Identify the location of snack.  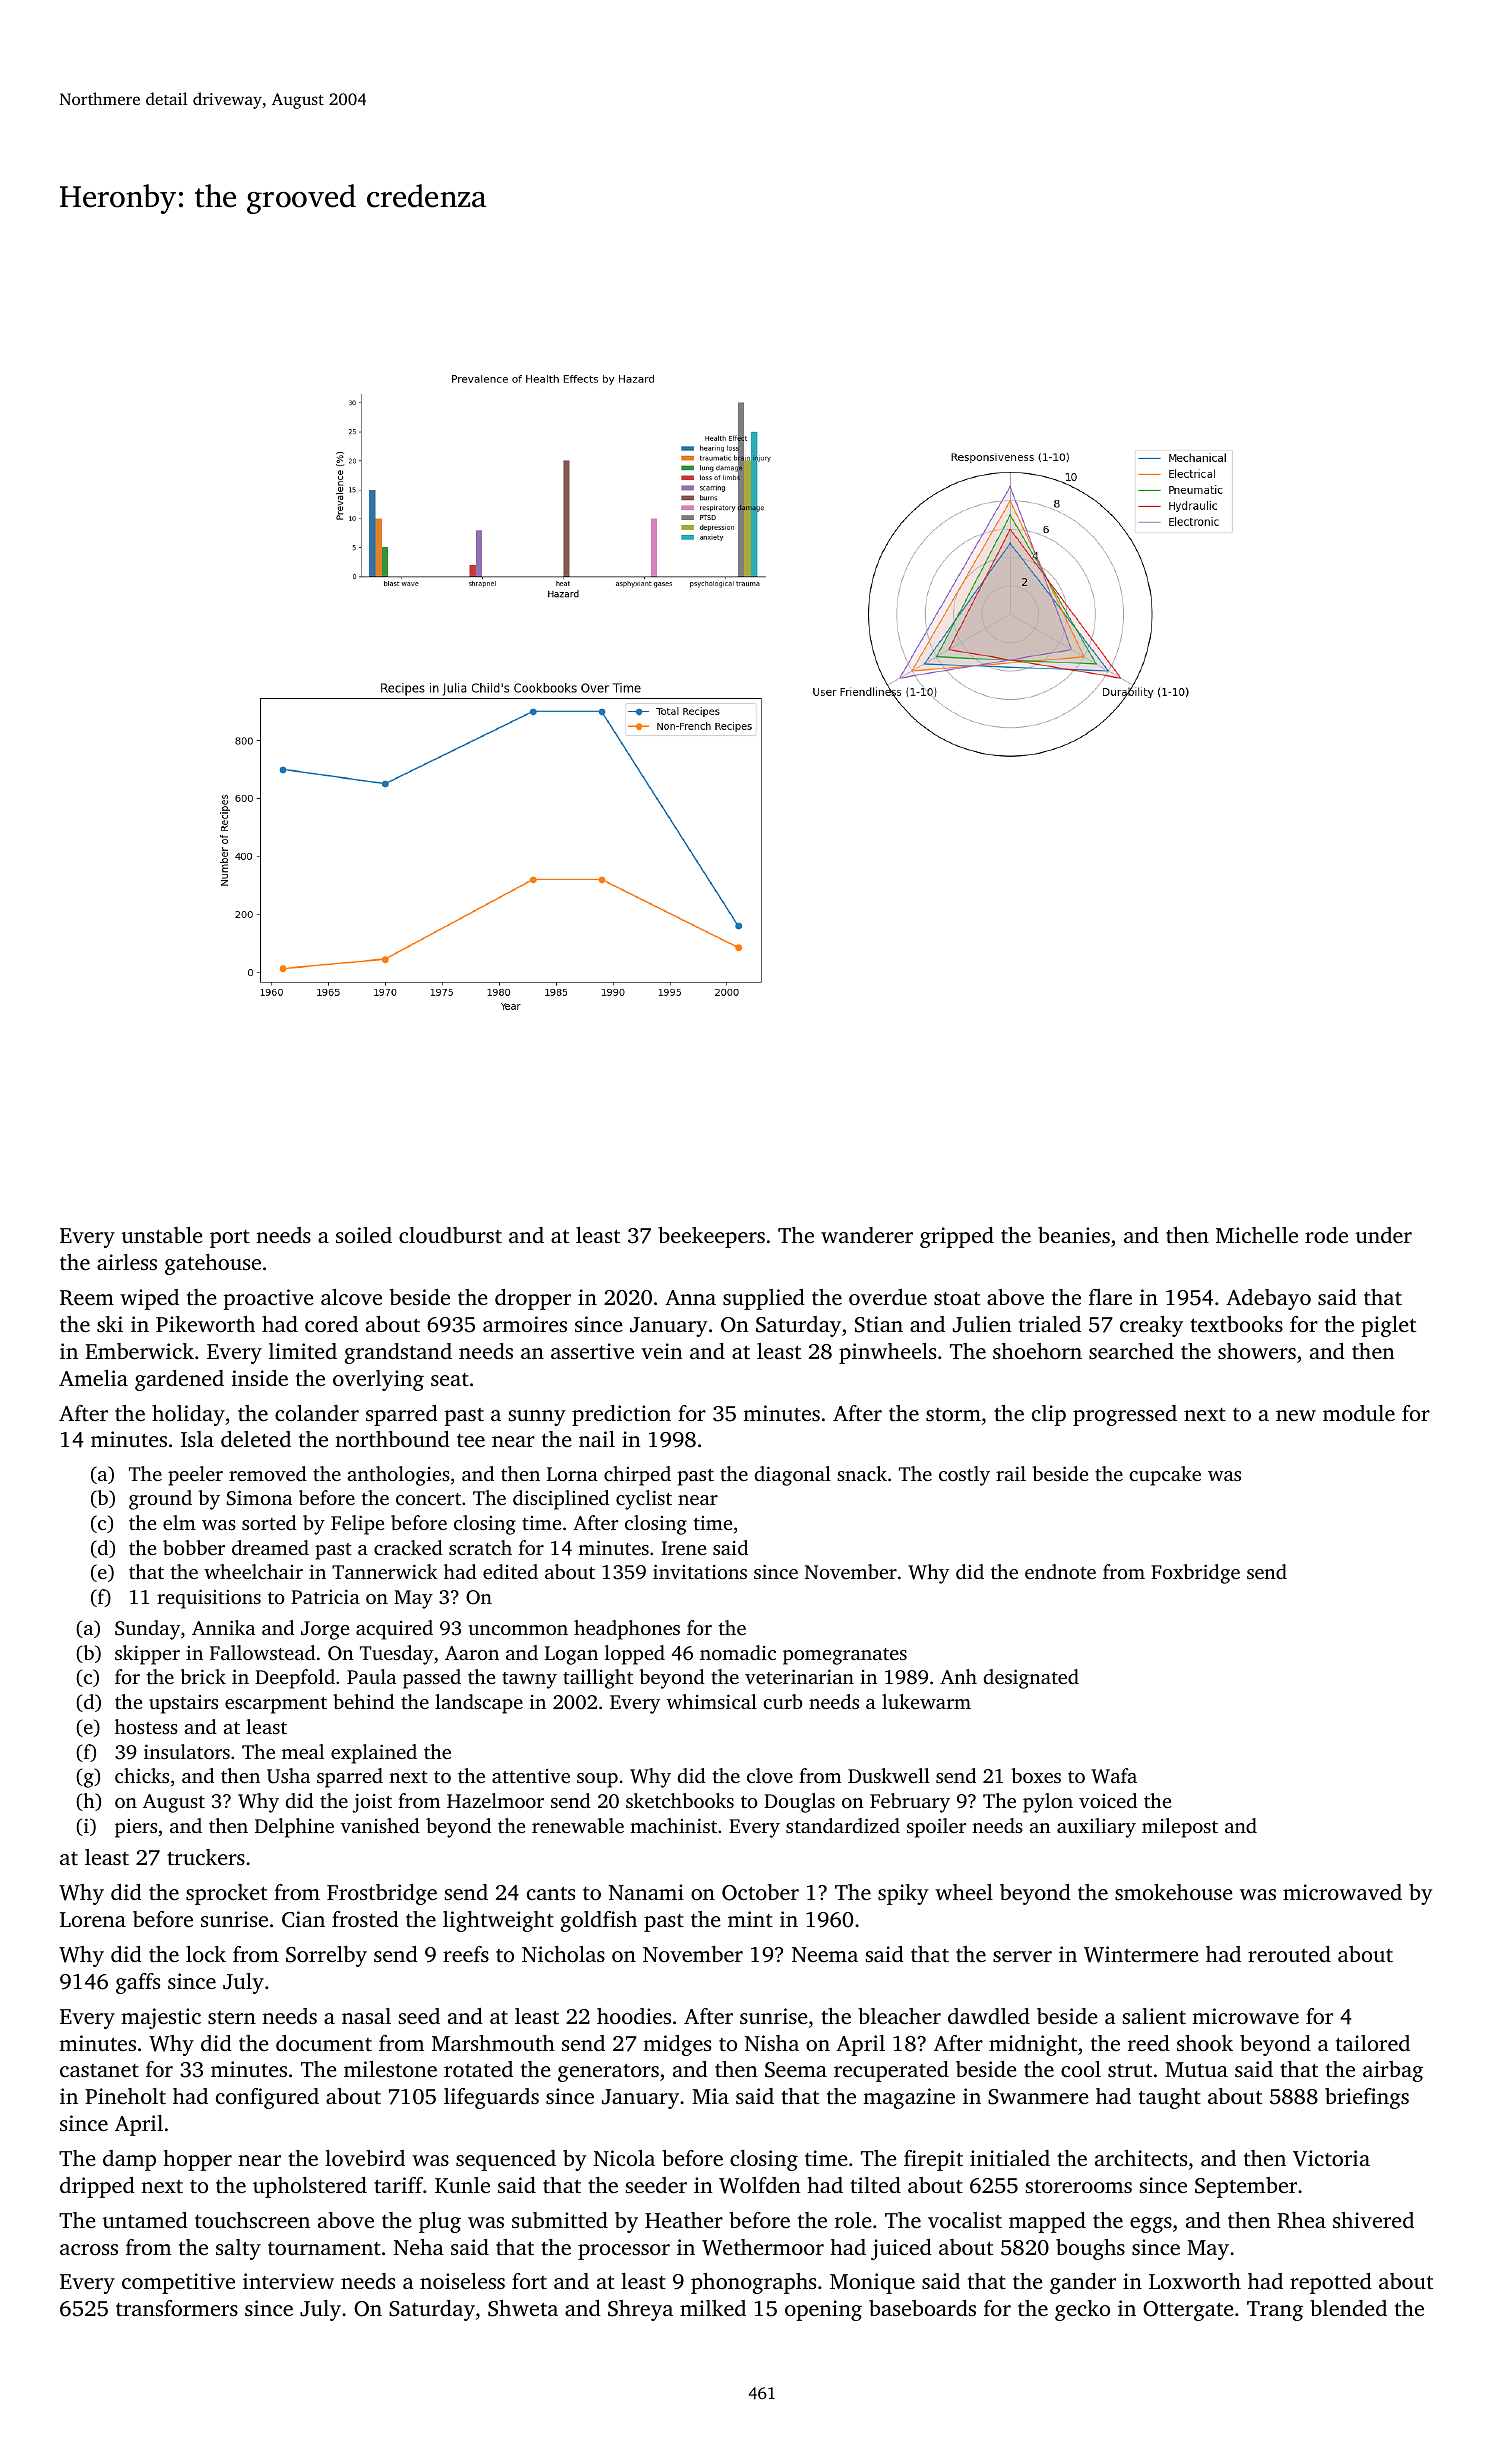
(862, 1473).
